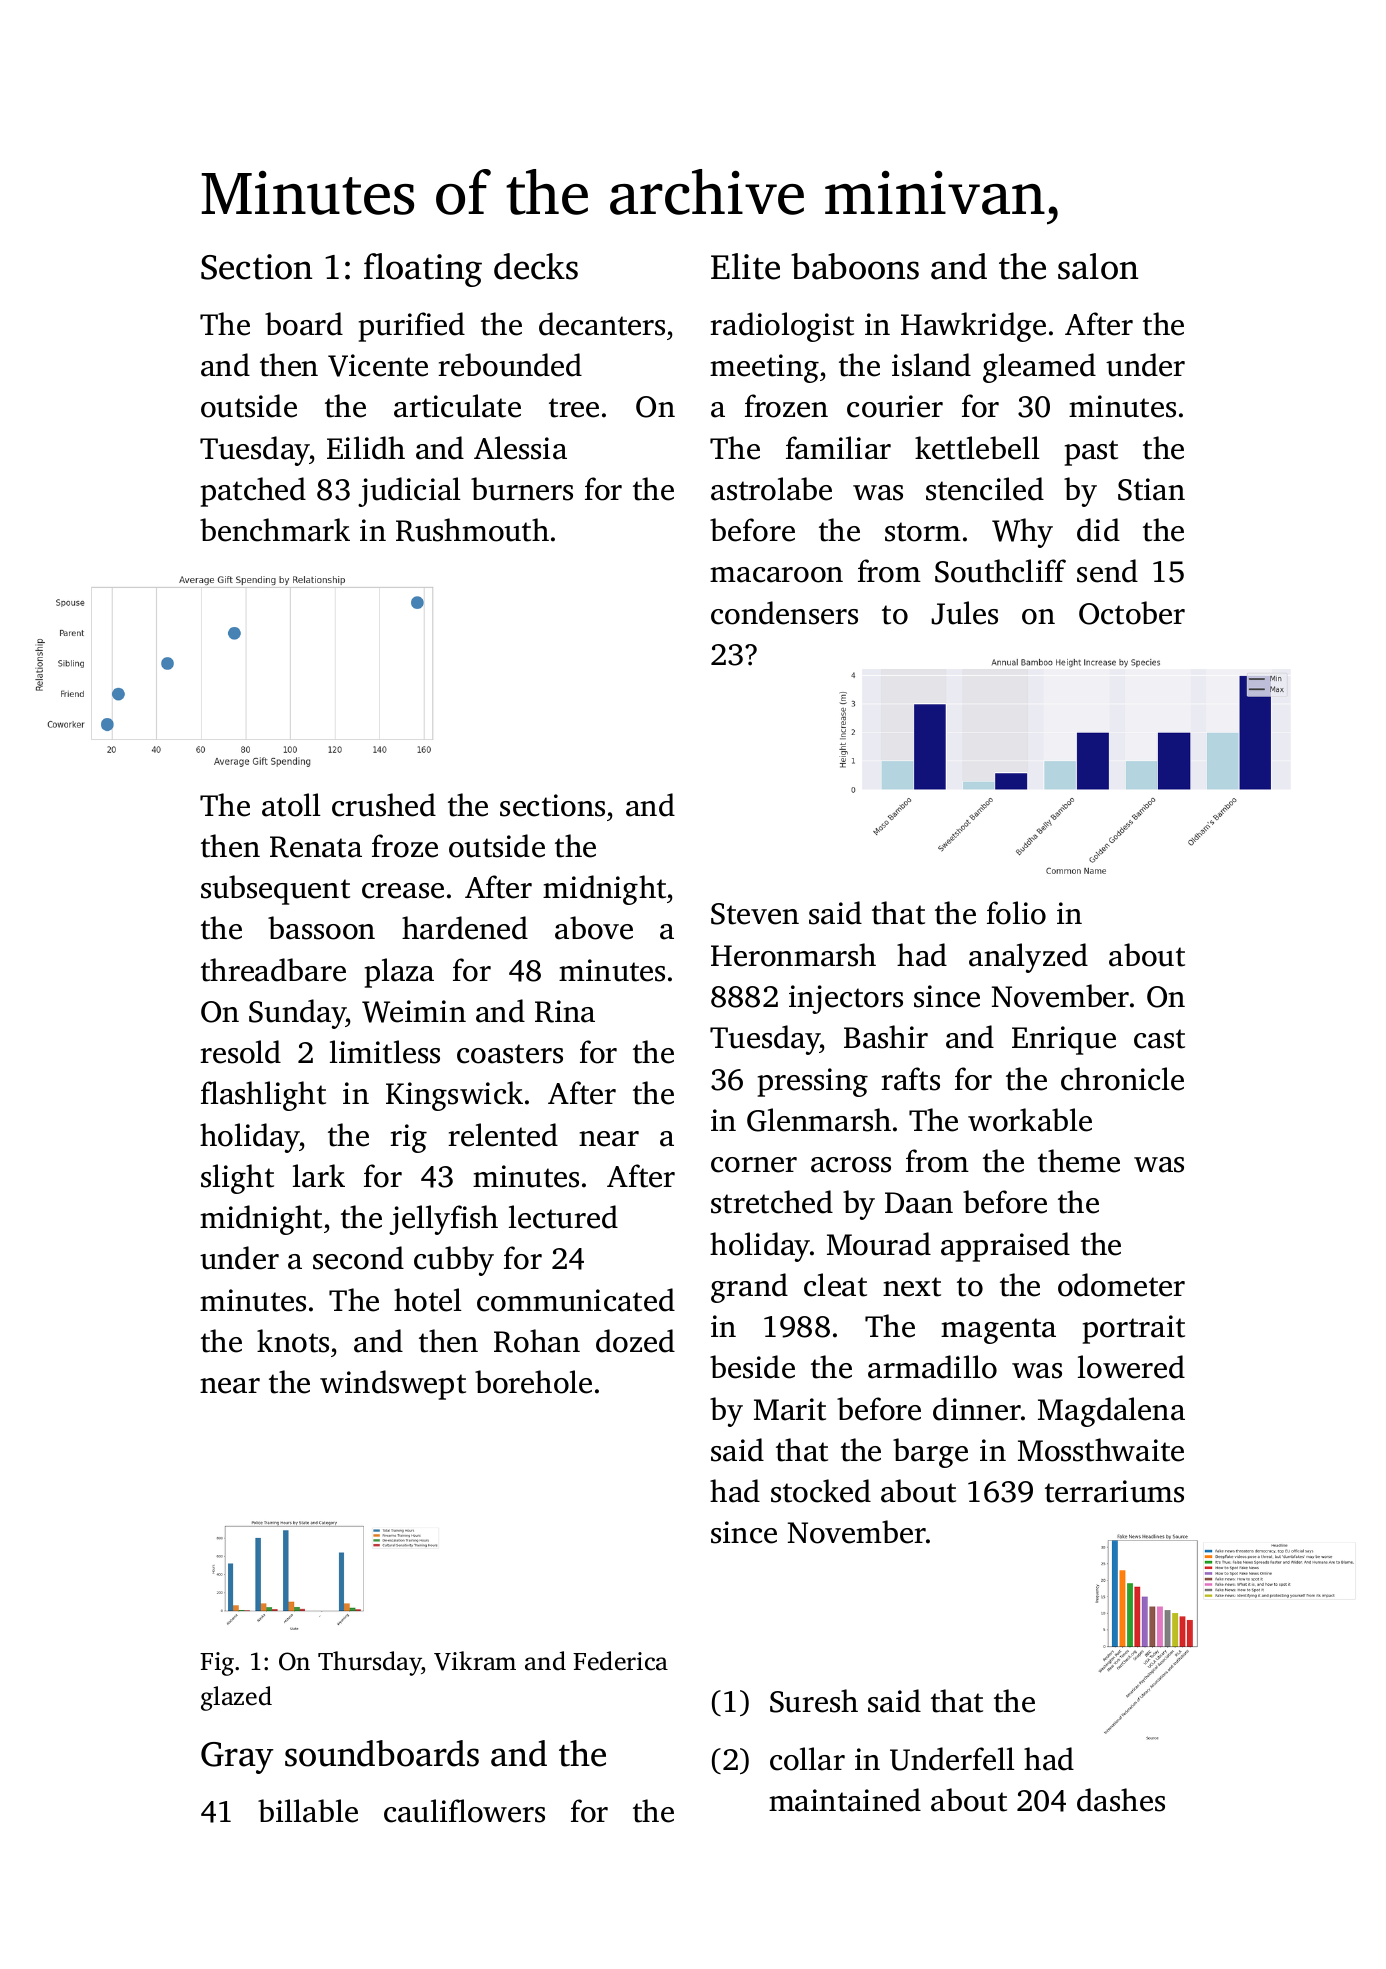 This document has width=1386, height=1969. Describe the element at coordinates (755, 914) in the document. I see `Steven` at that location.
